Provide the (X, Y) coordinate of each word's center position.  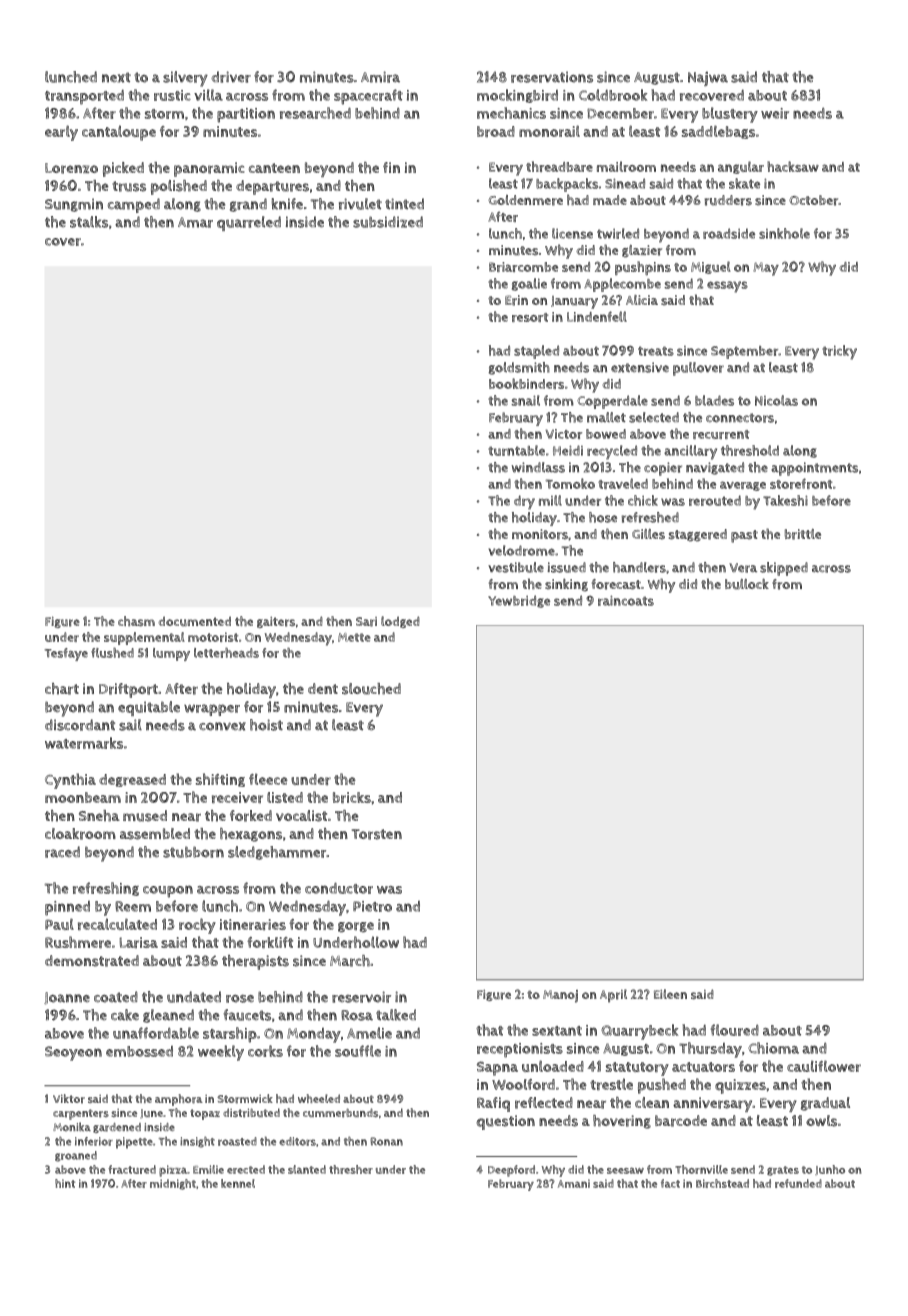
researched (315, 113)
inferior (94, 1141)
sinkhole (784, 233)
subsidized (388, 222)
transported (84, 97)
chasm (136, 621)
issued (566, 567)
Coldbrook (613, 95)
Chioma (773, 1048)
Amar (195, 222)
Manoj (560, 996)
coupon (168, 891)
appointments (814, 469)
